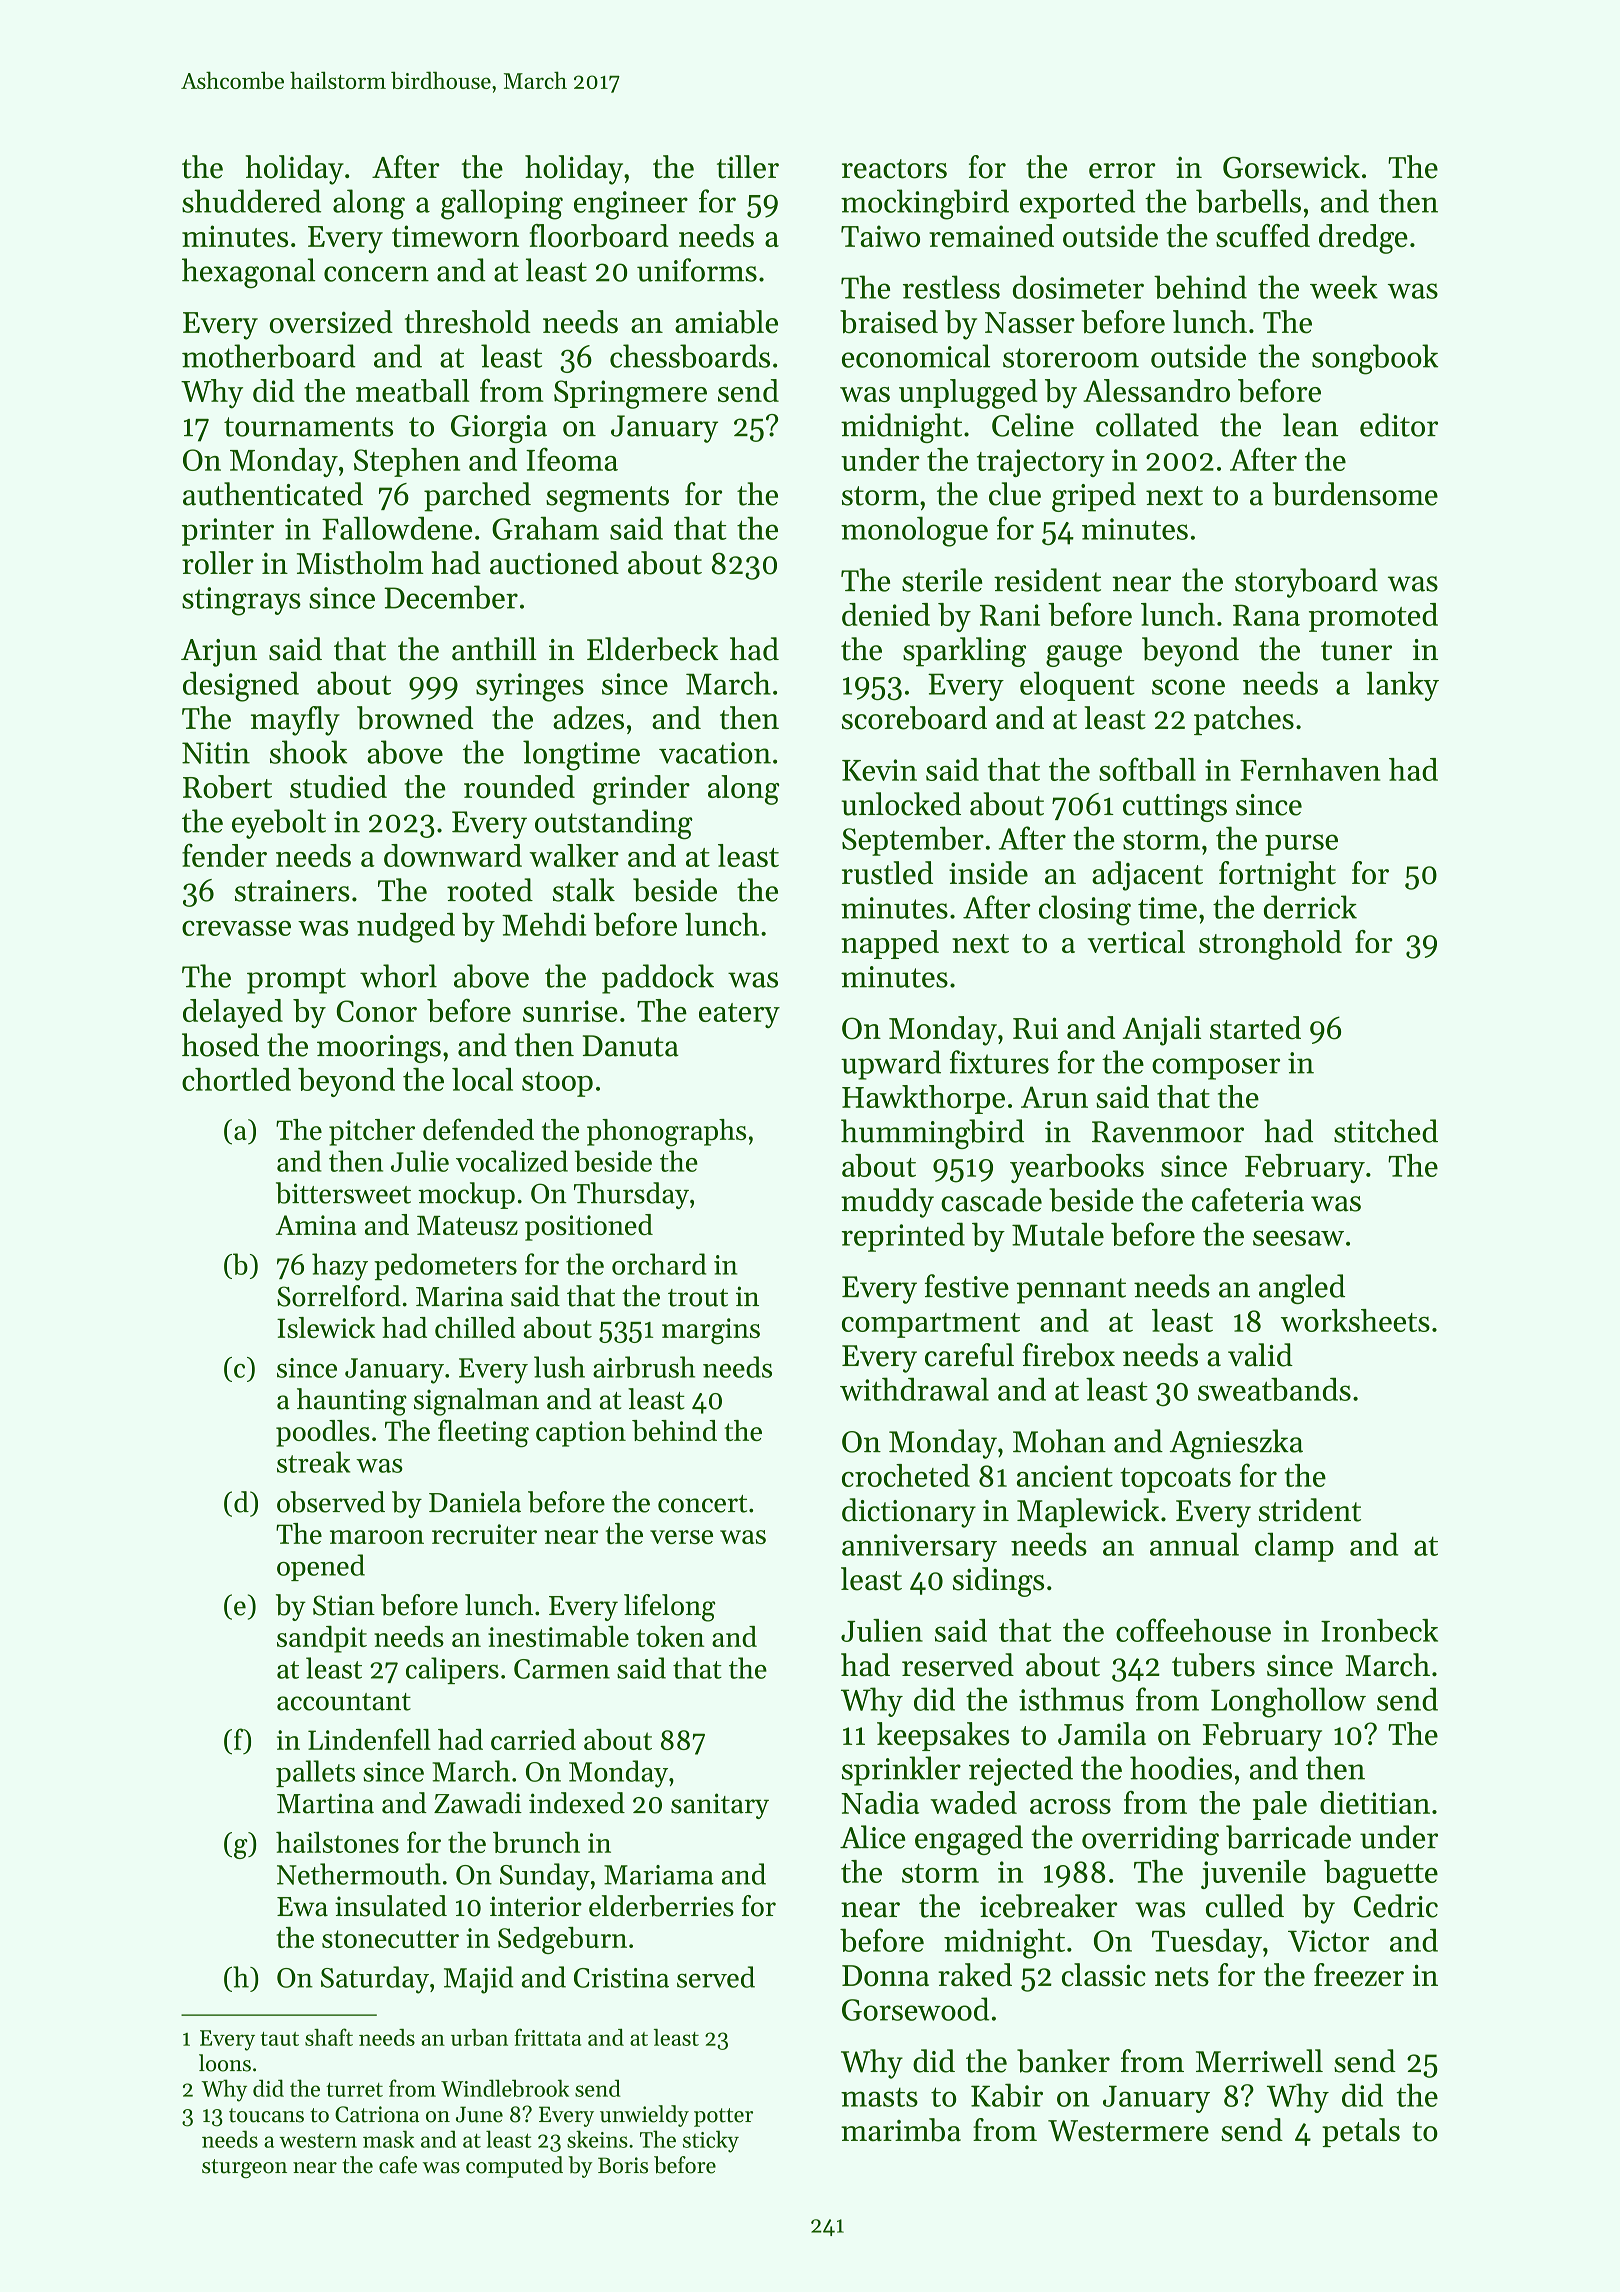 Image resolution: width=1620 pixels, height=2292 pixels. I want to click on concern, so click(376, 274).
